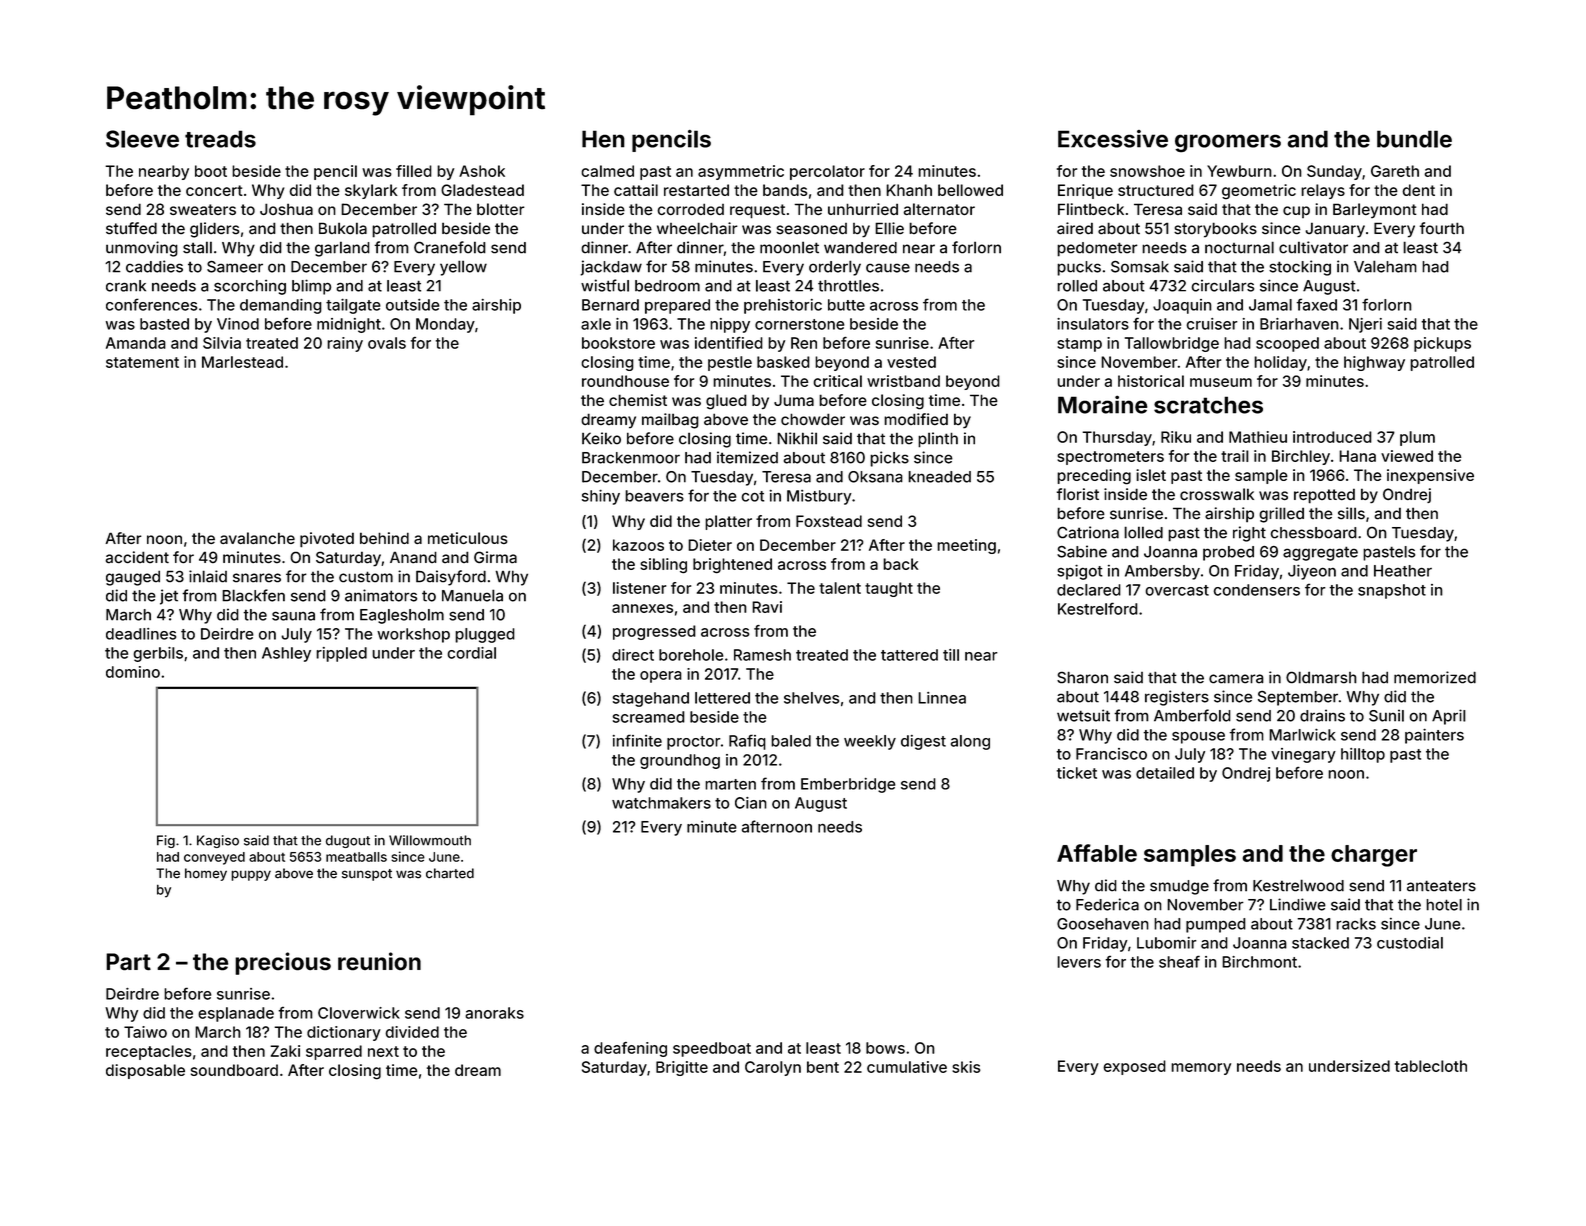  Describe the element at coordinates (234, 1070) in the screenshot. I see `soundboard` at that location.
